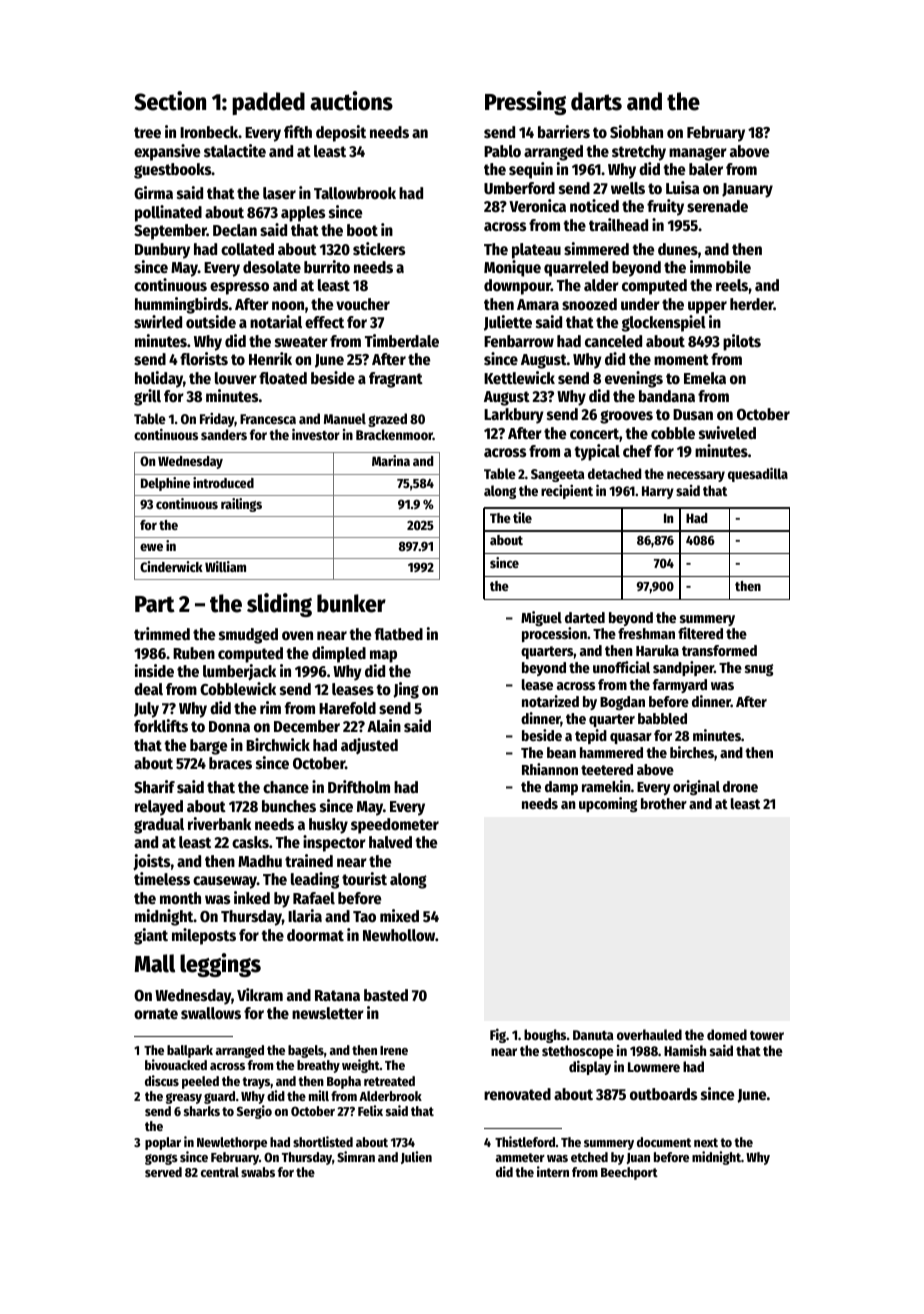  What do you see at coordinates (698, 154) in the screenshot?
I see `manager` at bounding box center [698, 154].
